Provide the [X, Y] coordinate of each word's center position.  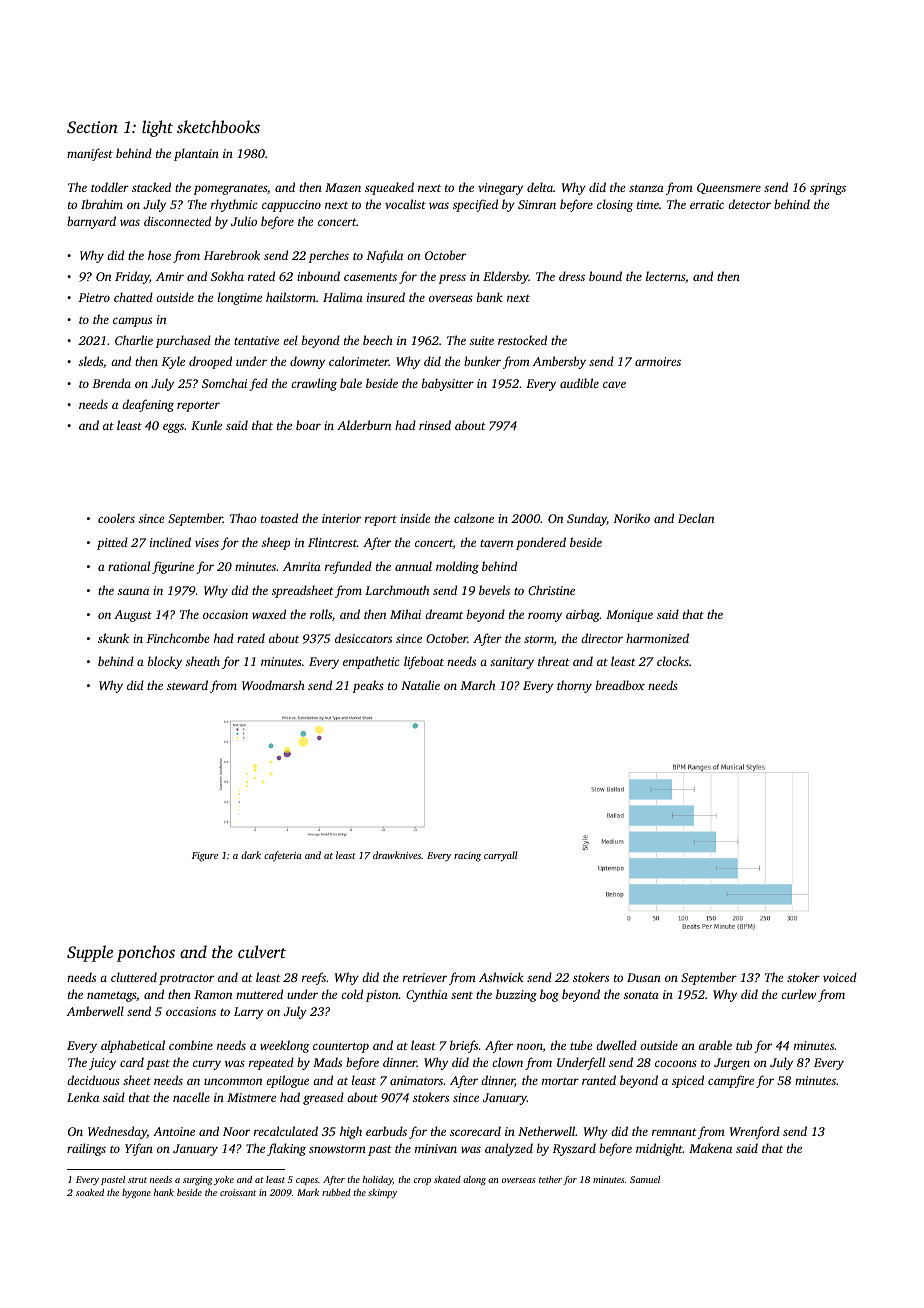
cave [614, 384]
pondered [541, 543]
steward [187, 685]
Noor [236, 1131]
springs [828, 189]
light [157, 128]
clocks [673, 661]
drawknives [397, 855]
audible [579, 383]
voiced [840, 977]
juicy [102, 1064]
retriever [425, 977]
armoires [658, 361]
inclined [170, 542]
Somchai [224, 383]
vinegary [500, 189]
